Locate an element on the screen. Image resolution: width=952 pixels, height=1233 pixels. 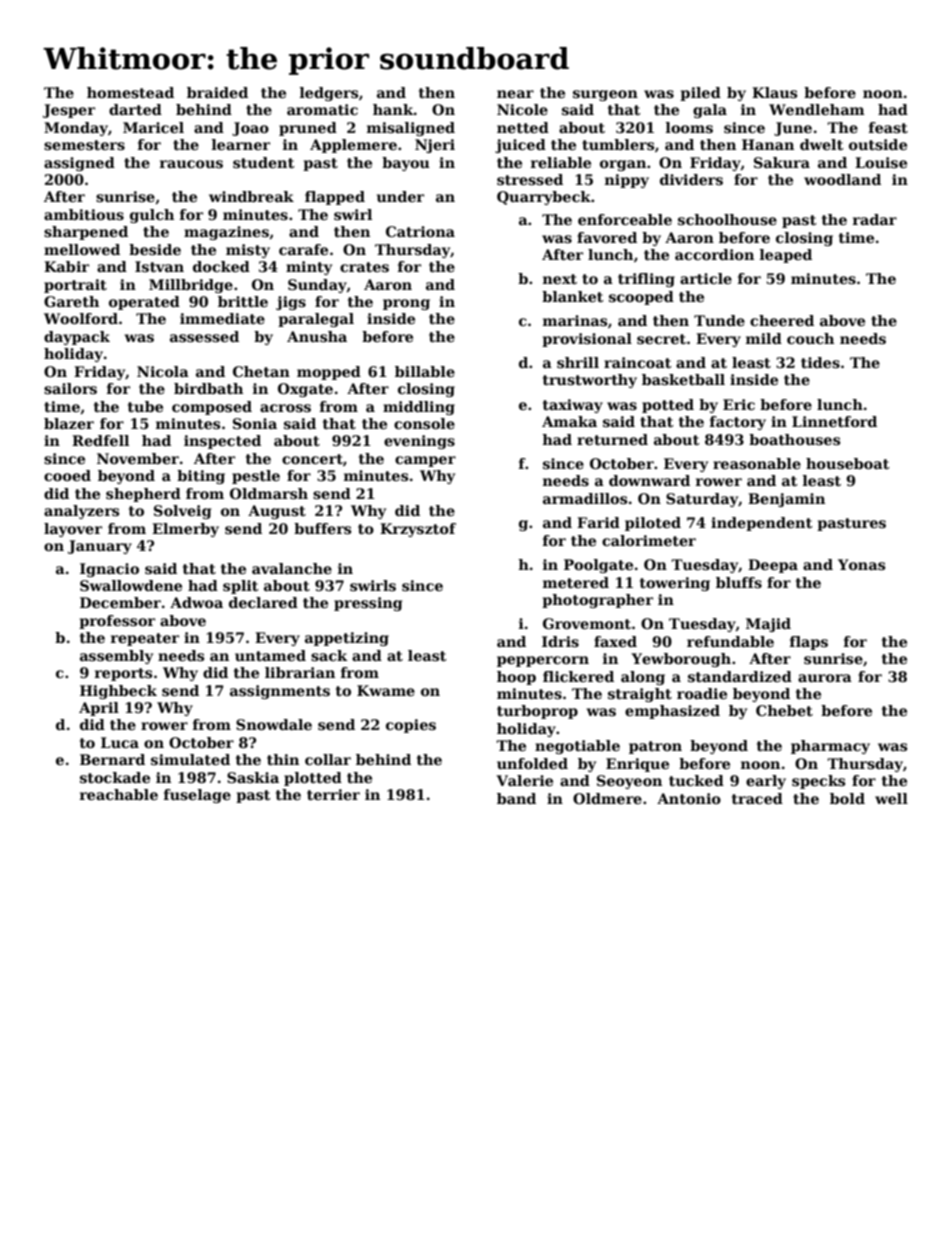
ledgers is located at coordinates (329, 94).
